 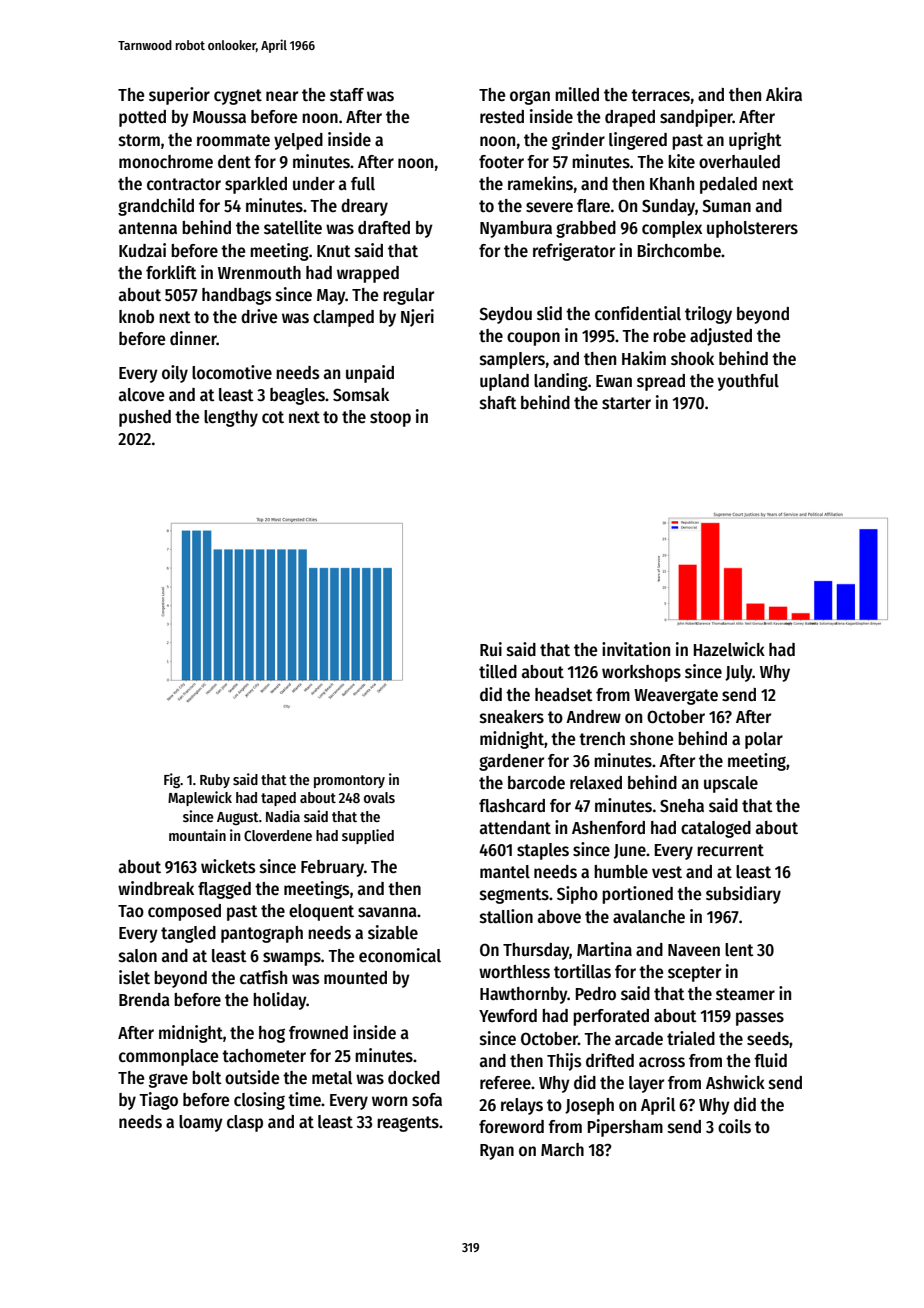 What do you see at coordinates (156, 207) in the page?
I see `grandchild` at bounding box center [156, 207].
